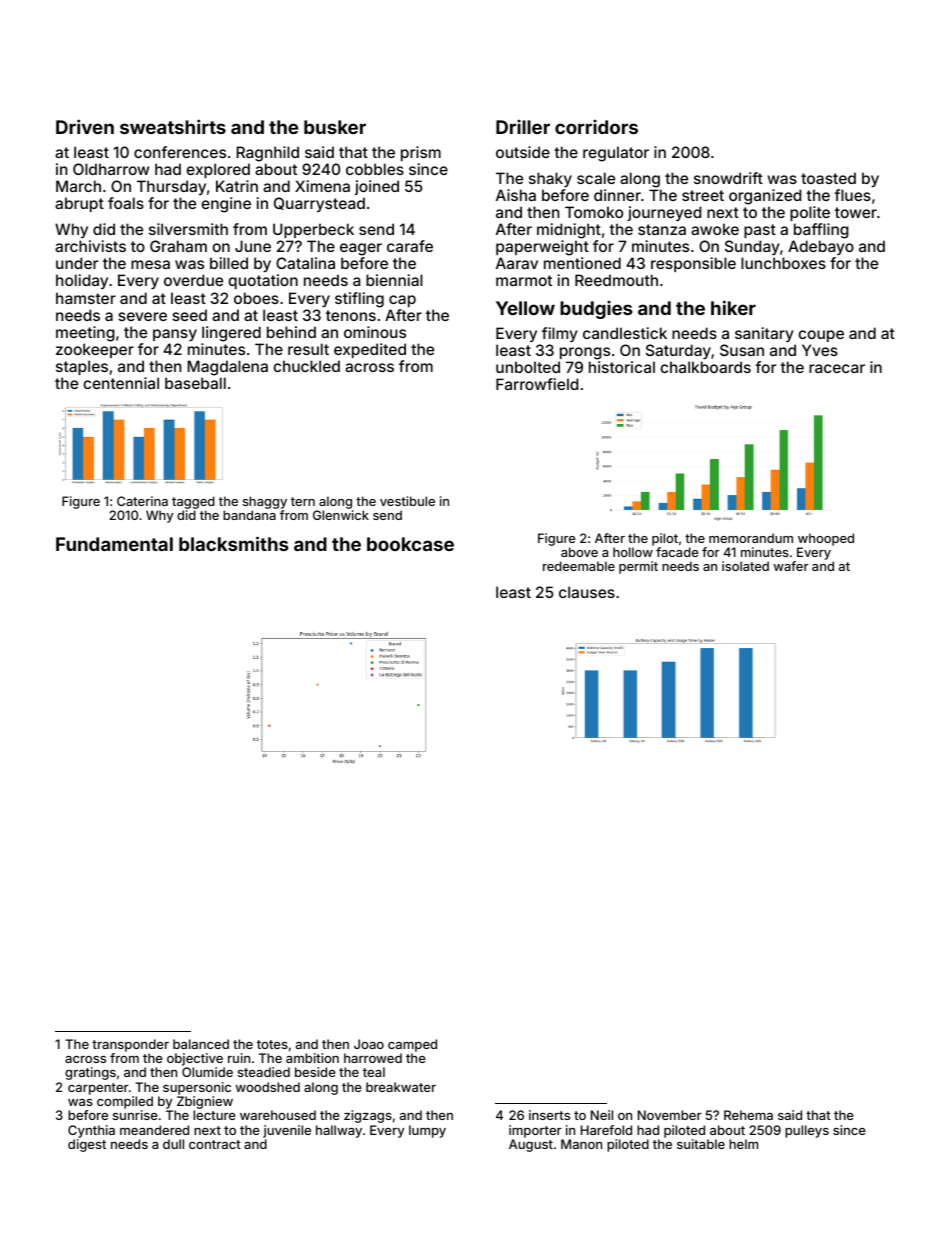 Image resolution: width=952 pixels, height=1233 pixels. Describe the element at coordinates (745, 566) in the document. I see `isolated` at that location.
